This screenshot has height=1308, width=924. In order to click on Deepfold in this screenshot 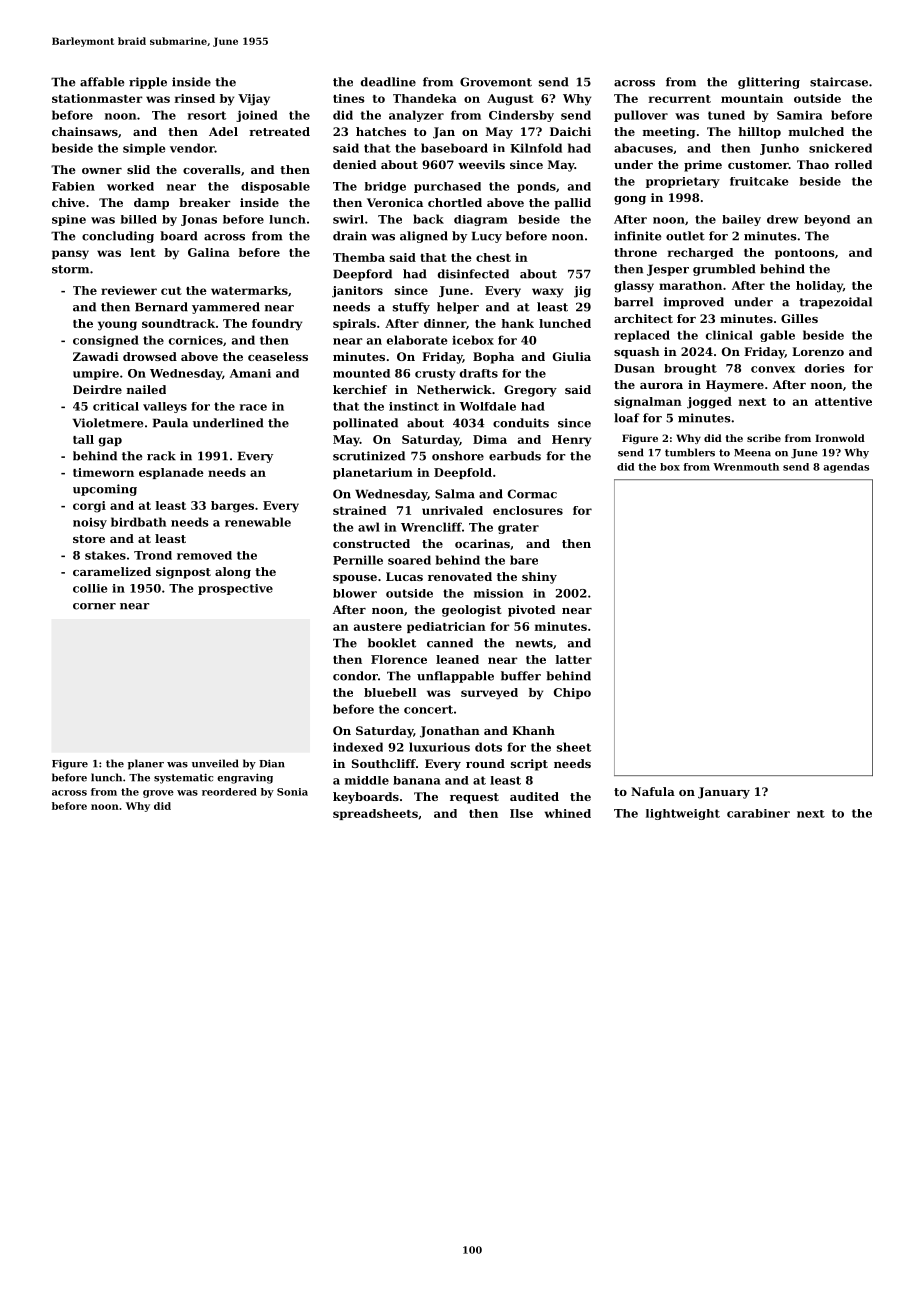, I will do `click(463, 473)`.
